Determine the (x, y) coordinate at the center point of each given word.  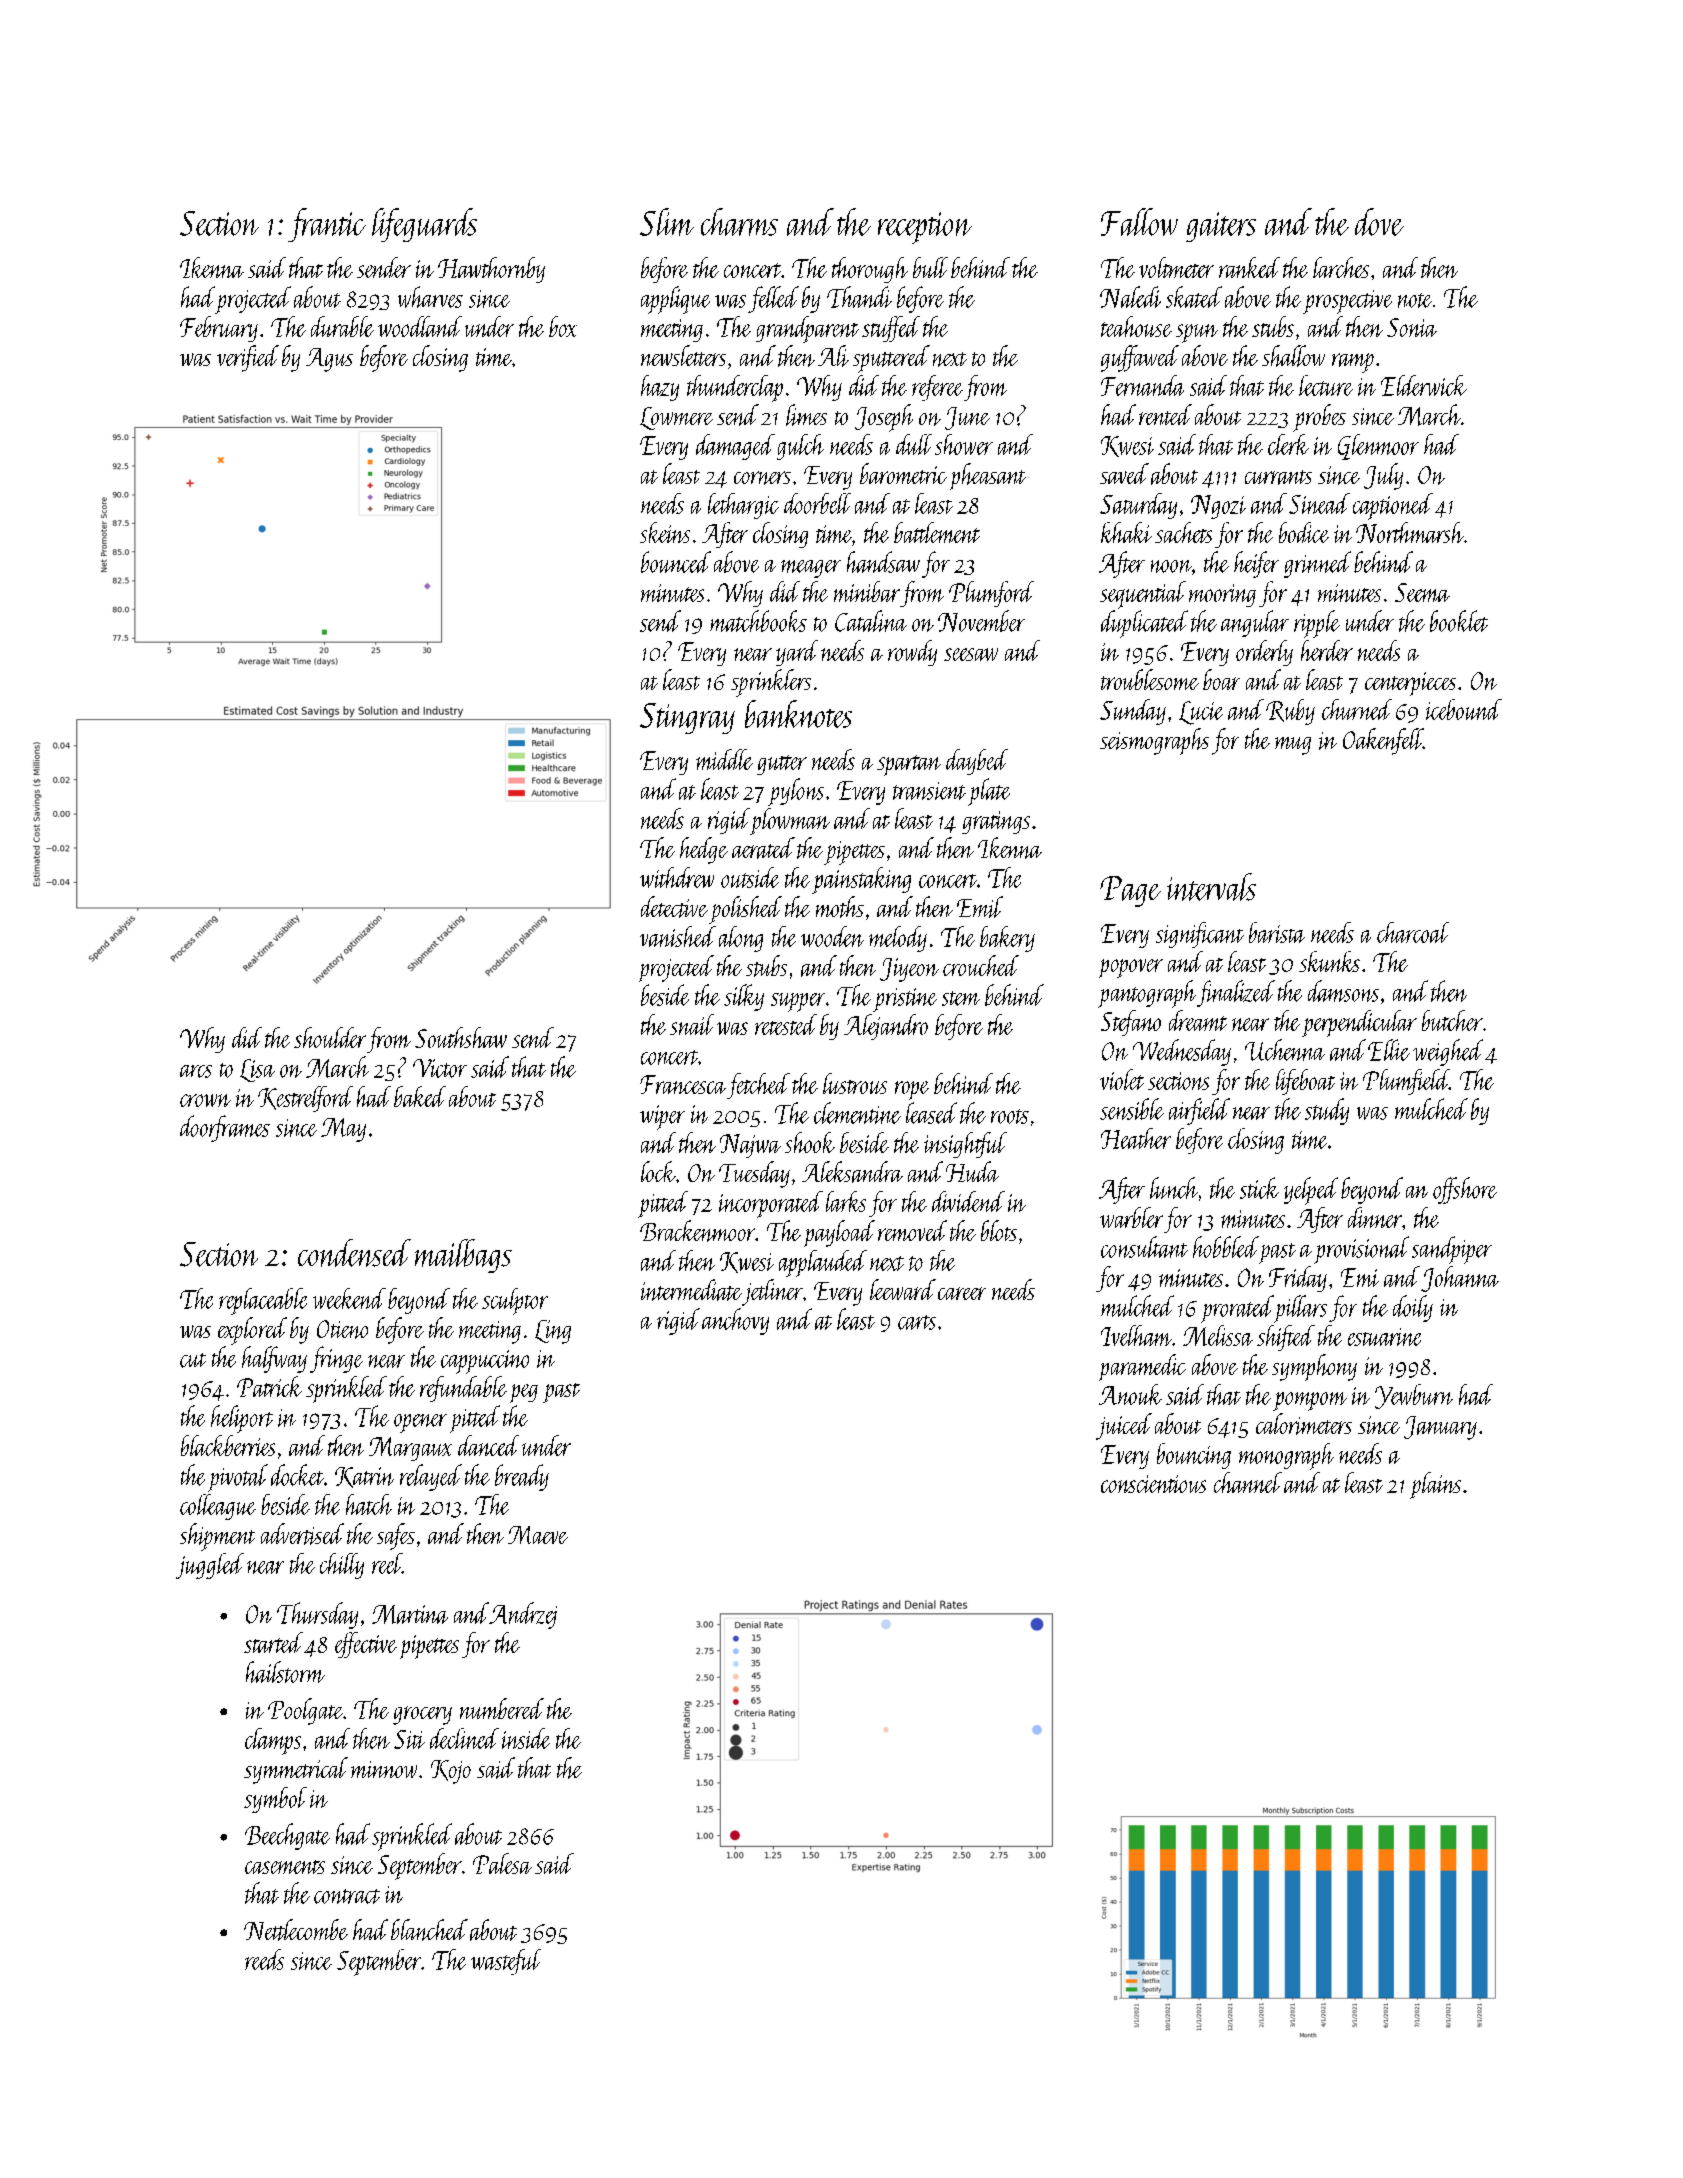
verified (248, 358)
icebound (1464, 709)
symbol (275, 1800)
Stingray (687, 718)
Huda (972, 1171)
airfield (1199, 1111)
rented (1165, 414)
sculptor (515, 1301)
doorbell (817, 503)
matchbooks (758, 621)
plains (1435, 1485)
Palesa (502, 1863)
